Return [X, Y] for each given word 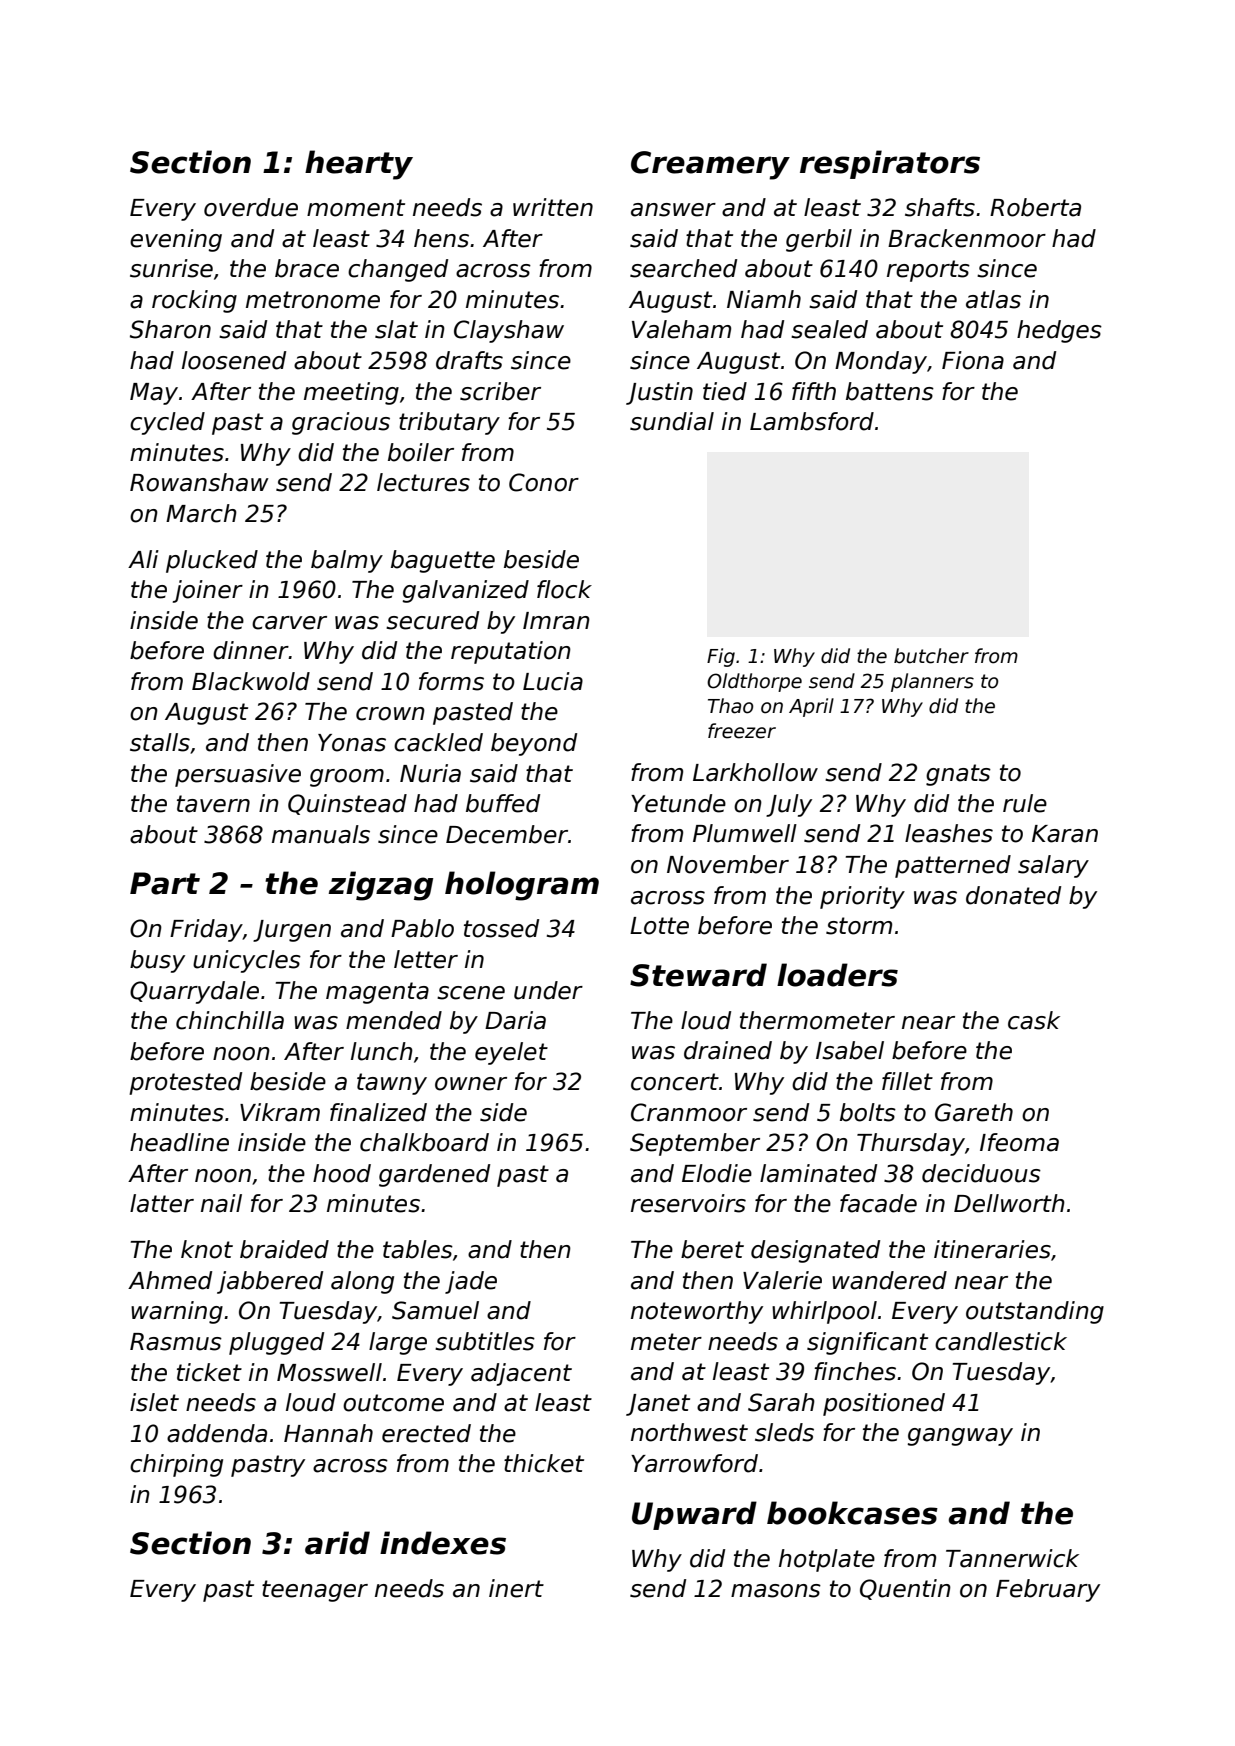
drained [728, 1050]
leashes [949, 833]
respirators [890, 164]
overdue [251, 207]
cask [1034, 1020]
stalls [160, 742]
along [362, 1282]
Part [165, 883]
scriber [500, 391]
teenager [315, 1591]
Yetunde [678, 803]
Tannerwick [1012, 1558]
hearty [359, 165]
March [201, 513]
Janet [658, 1405]
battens [890, 391]
